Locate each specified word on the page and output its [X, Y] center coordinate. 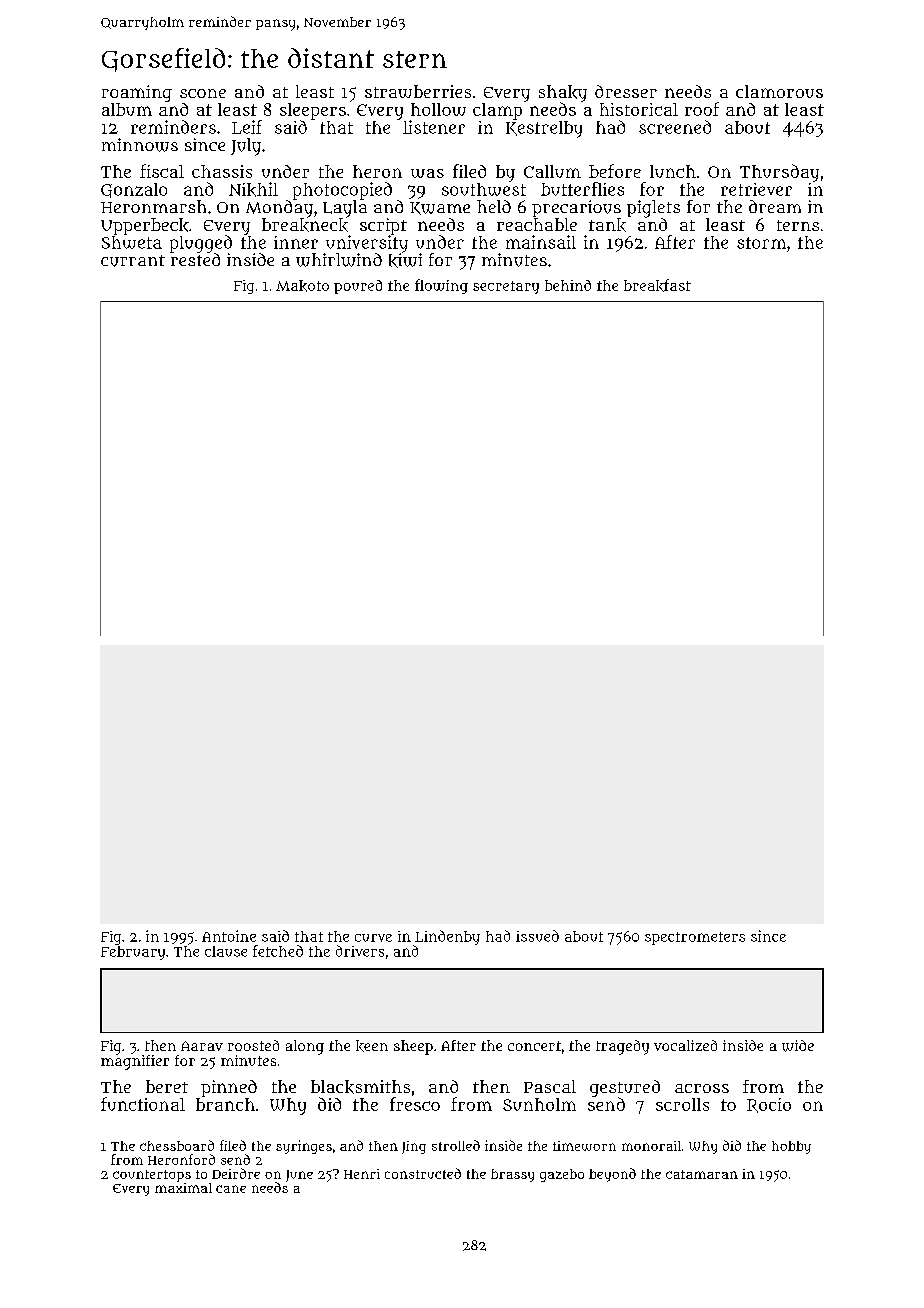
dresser [626, 91]
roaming [137, 93]
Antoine [229, 936]
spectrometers [695, 938]
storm [761, 243]
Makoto [302, 286]
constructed [423, 1173]
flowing [441, 286]
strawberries [418, 91]
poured [358, 287]
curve [373, 938]
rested [195, 259]
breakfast [657, 285]
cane [231, 1189]
